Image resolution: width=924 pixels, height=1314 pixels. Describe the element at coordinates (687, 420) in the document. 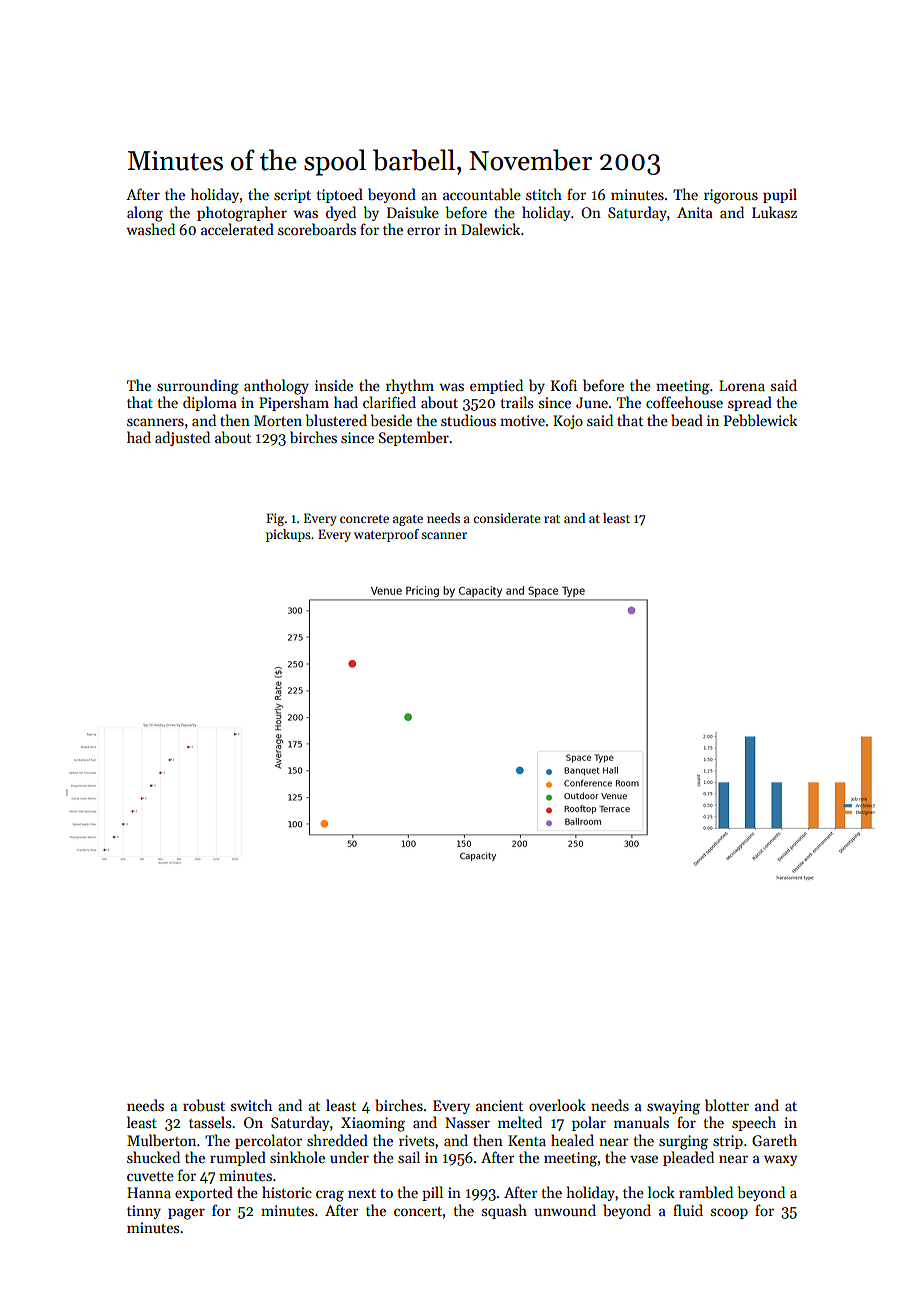

I see `bead` at that location.
